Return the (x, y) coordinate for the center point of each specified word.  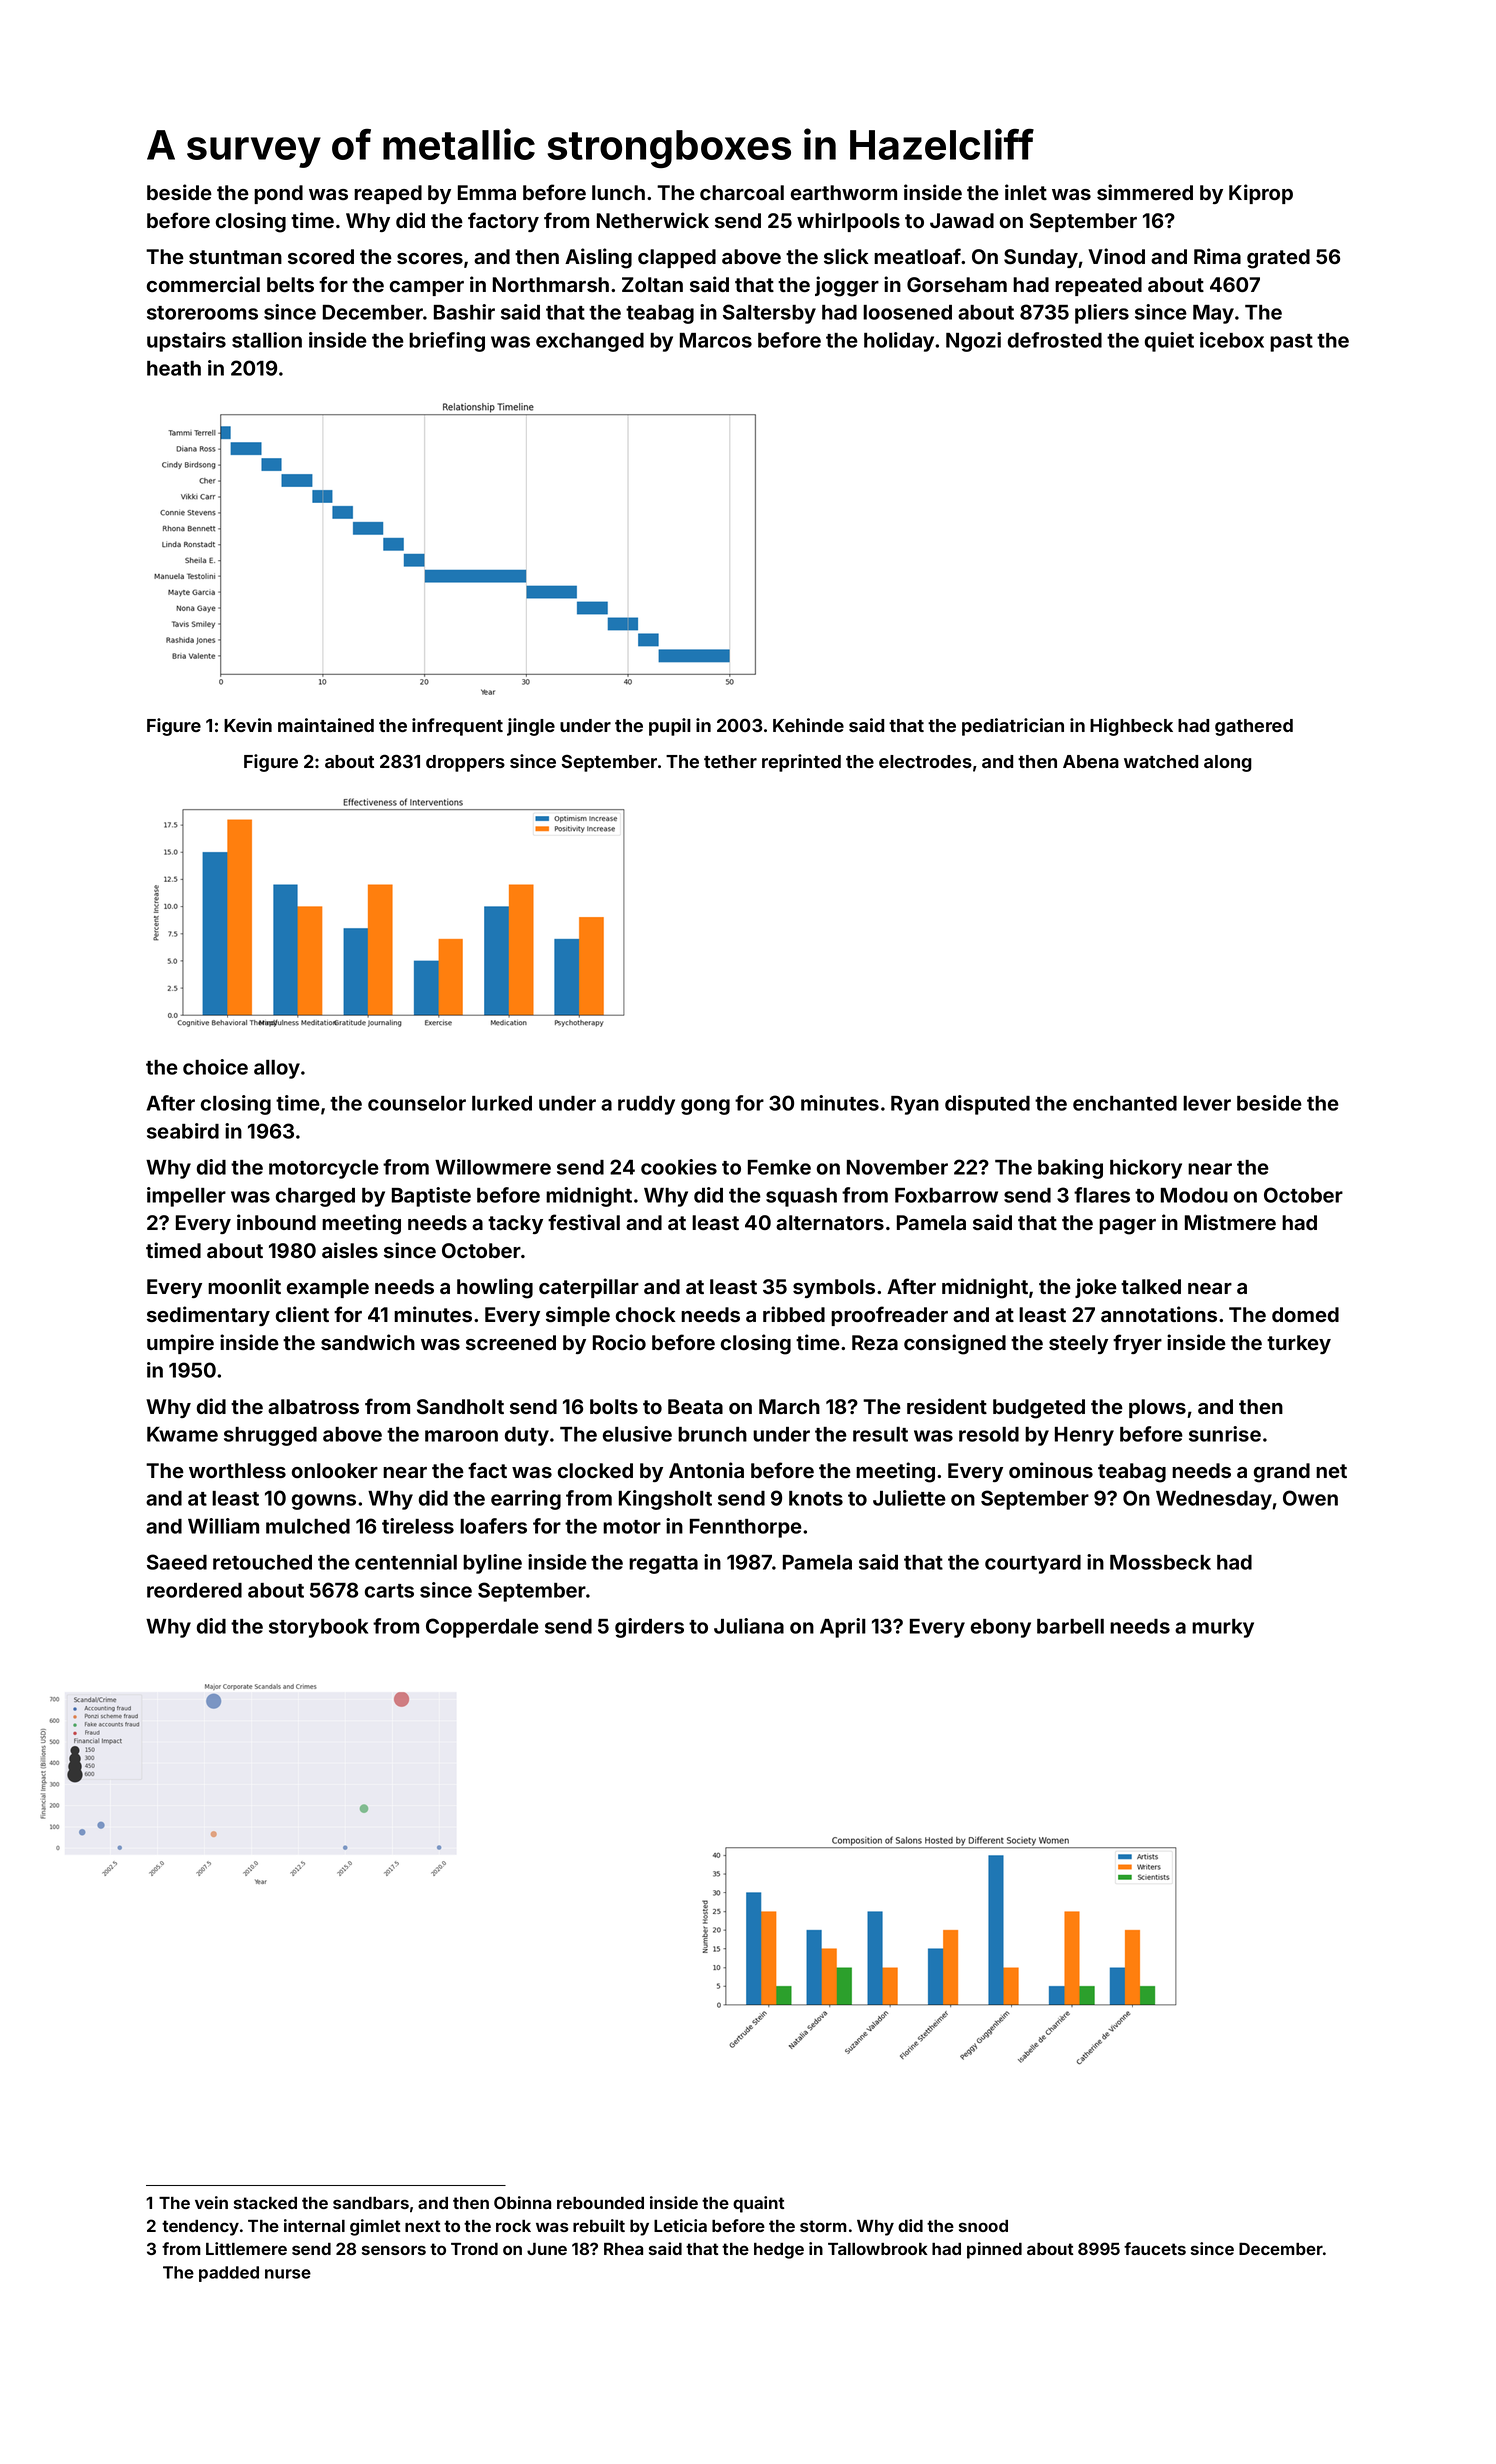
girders (649, 1628)
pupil (670, 727)
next (423, 2226)
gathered (1254, 727)
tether (730, 761)
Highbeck (1131, 727)
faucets (1155, 2248)
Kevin (248, 725)
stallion (267, 340)
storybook (318, 1628)
